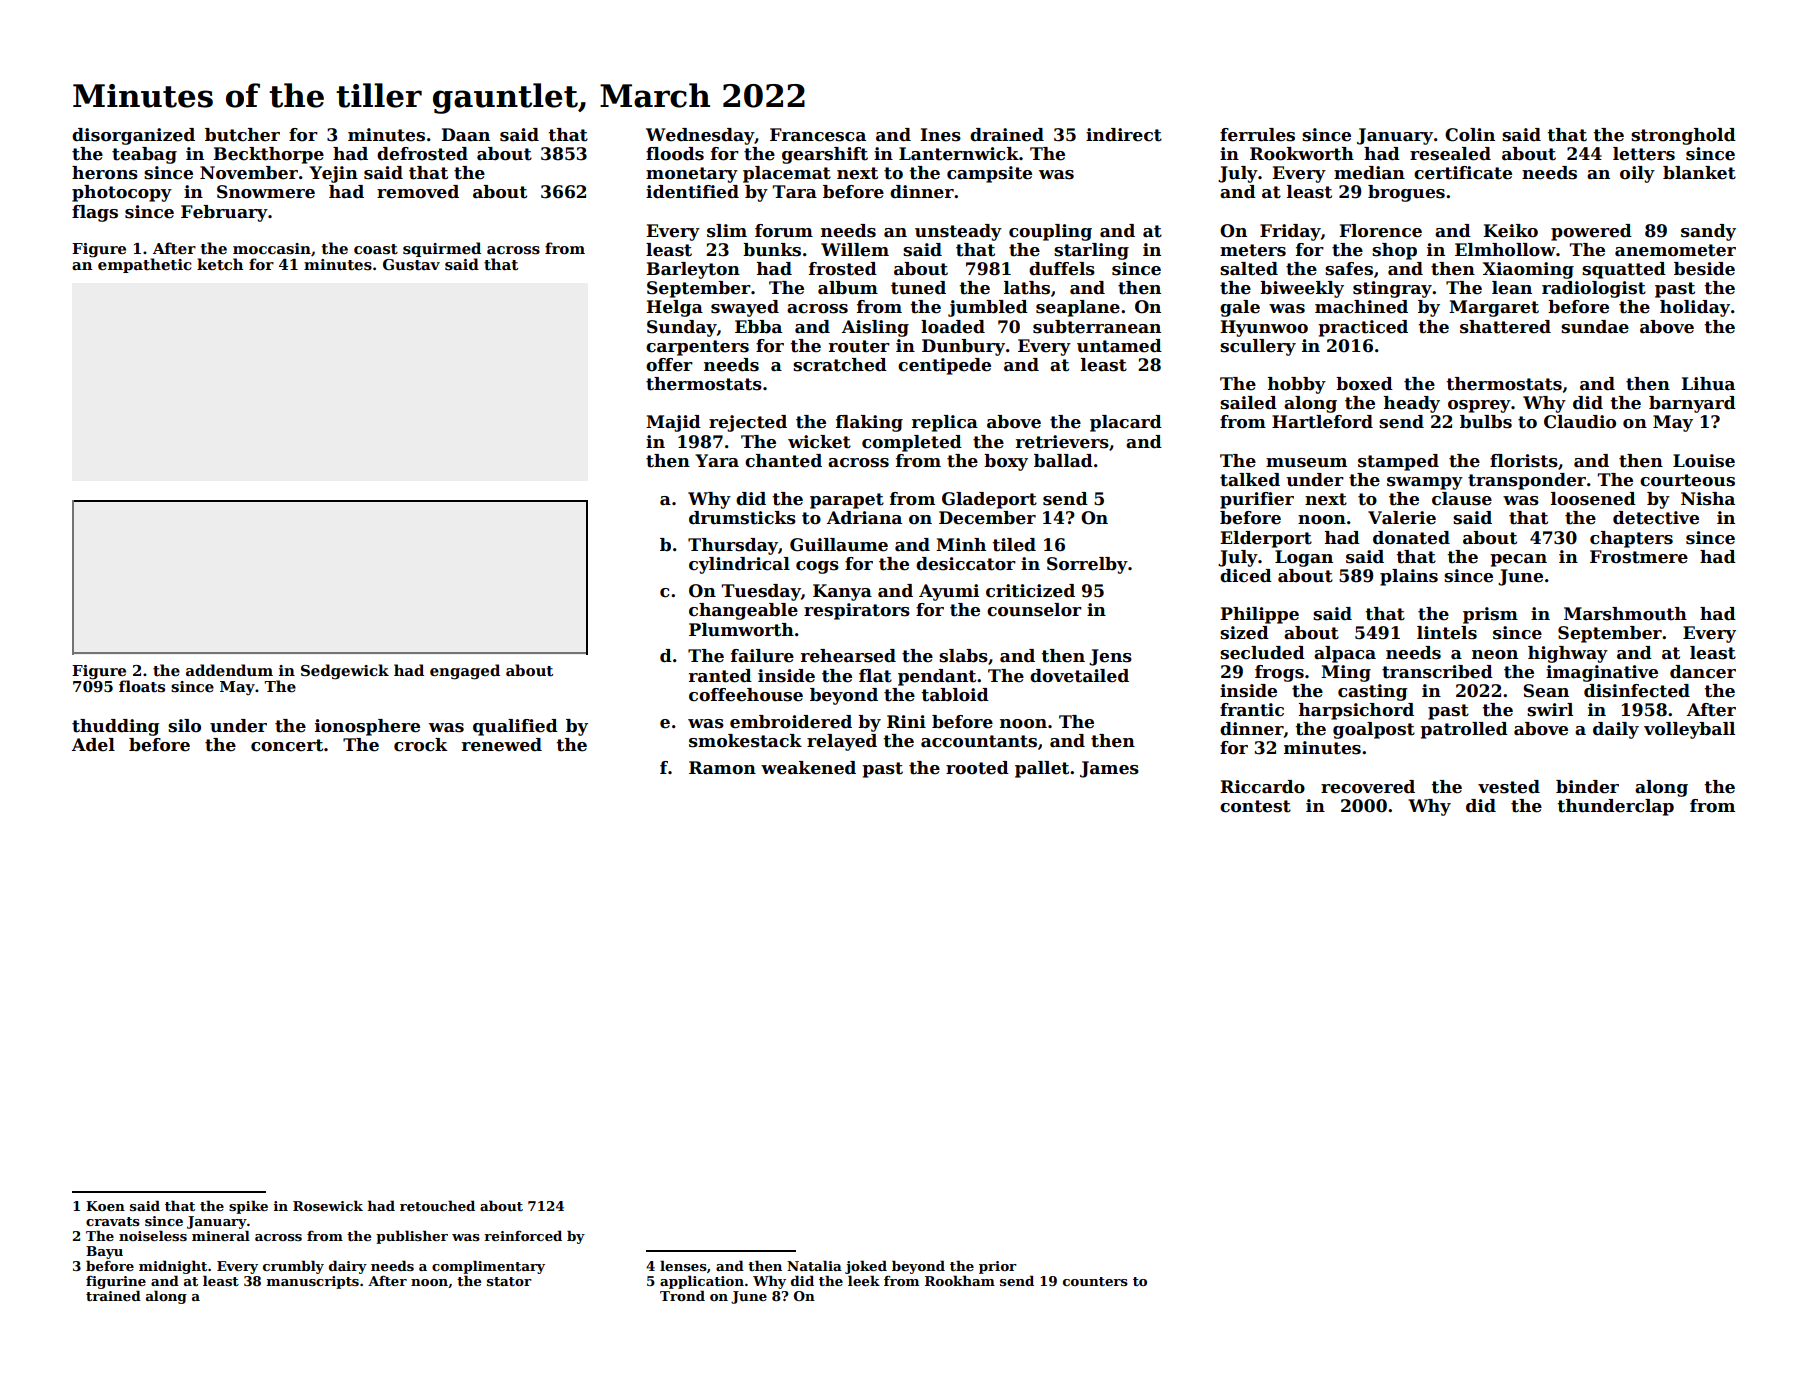  What do you see at coordinates (700, 136) in the screenshot?
I see `Wednesday` at bounding box center [700, 136].
